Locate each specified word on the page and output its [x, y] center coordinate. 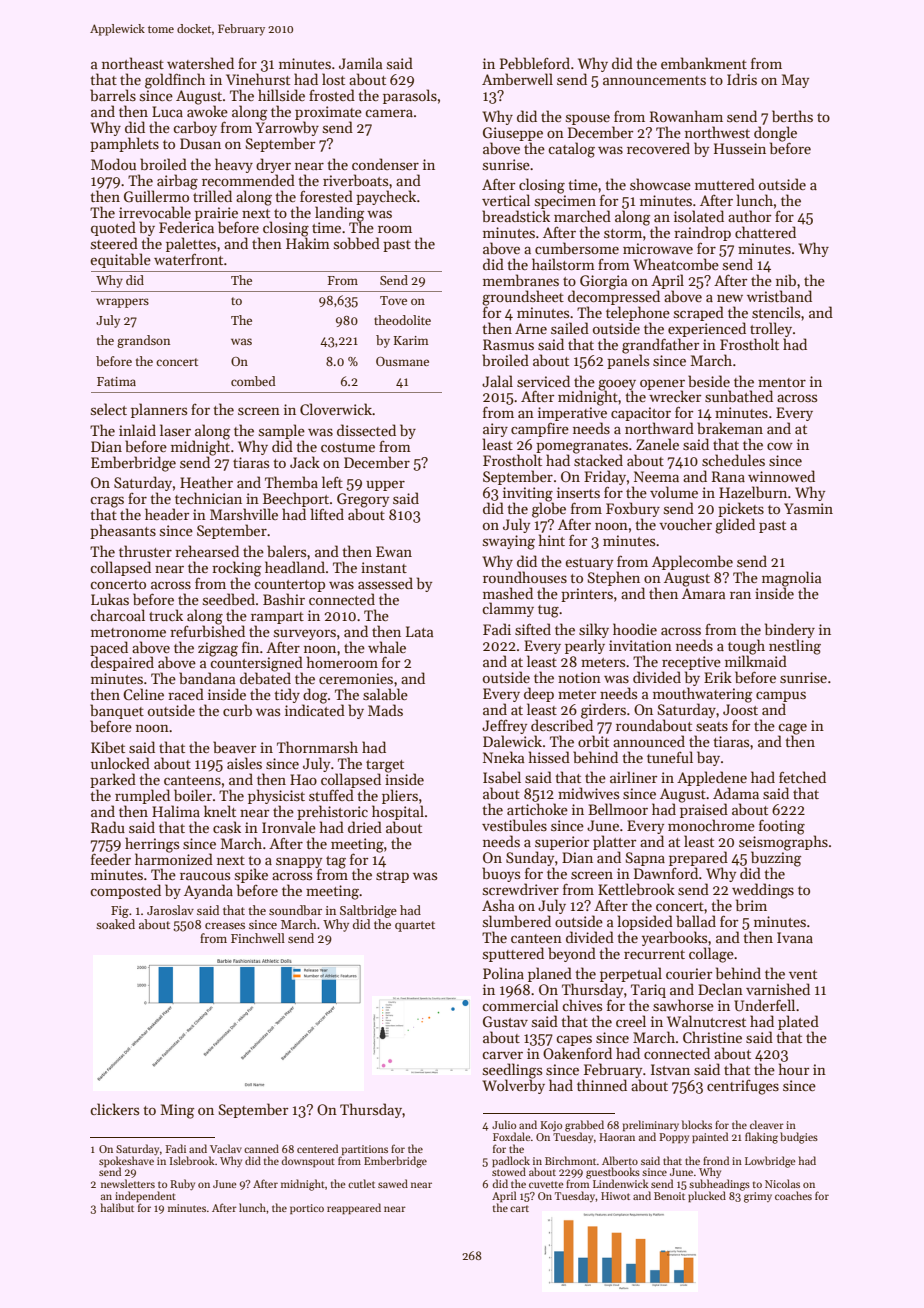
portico [307, 1209]
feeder [111, 859]
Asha [498, 905]
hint [552, 540]
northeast [133, 63]
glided [735, 526]
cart [519, 1208]
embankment [704, 63]
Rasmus [508, 344]
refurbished [207, 631]
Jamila [361, 63]
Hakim [308, 243]
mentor [782, 382]
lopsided [645, 922]
